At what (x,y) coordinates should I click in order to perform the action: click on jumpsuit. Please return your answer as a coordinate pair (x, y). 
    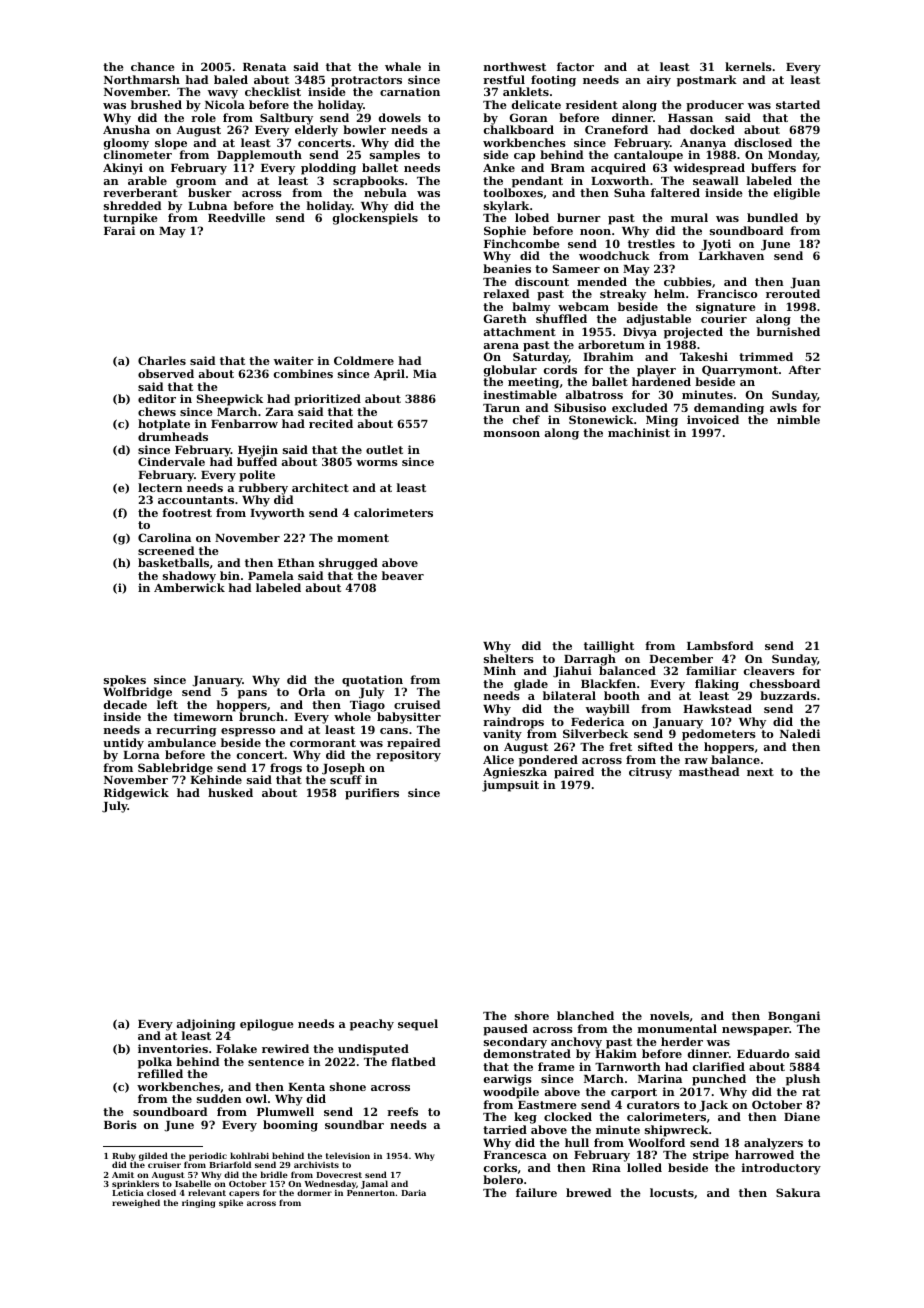
    Looking at the image, I should click on (510, 786).
